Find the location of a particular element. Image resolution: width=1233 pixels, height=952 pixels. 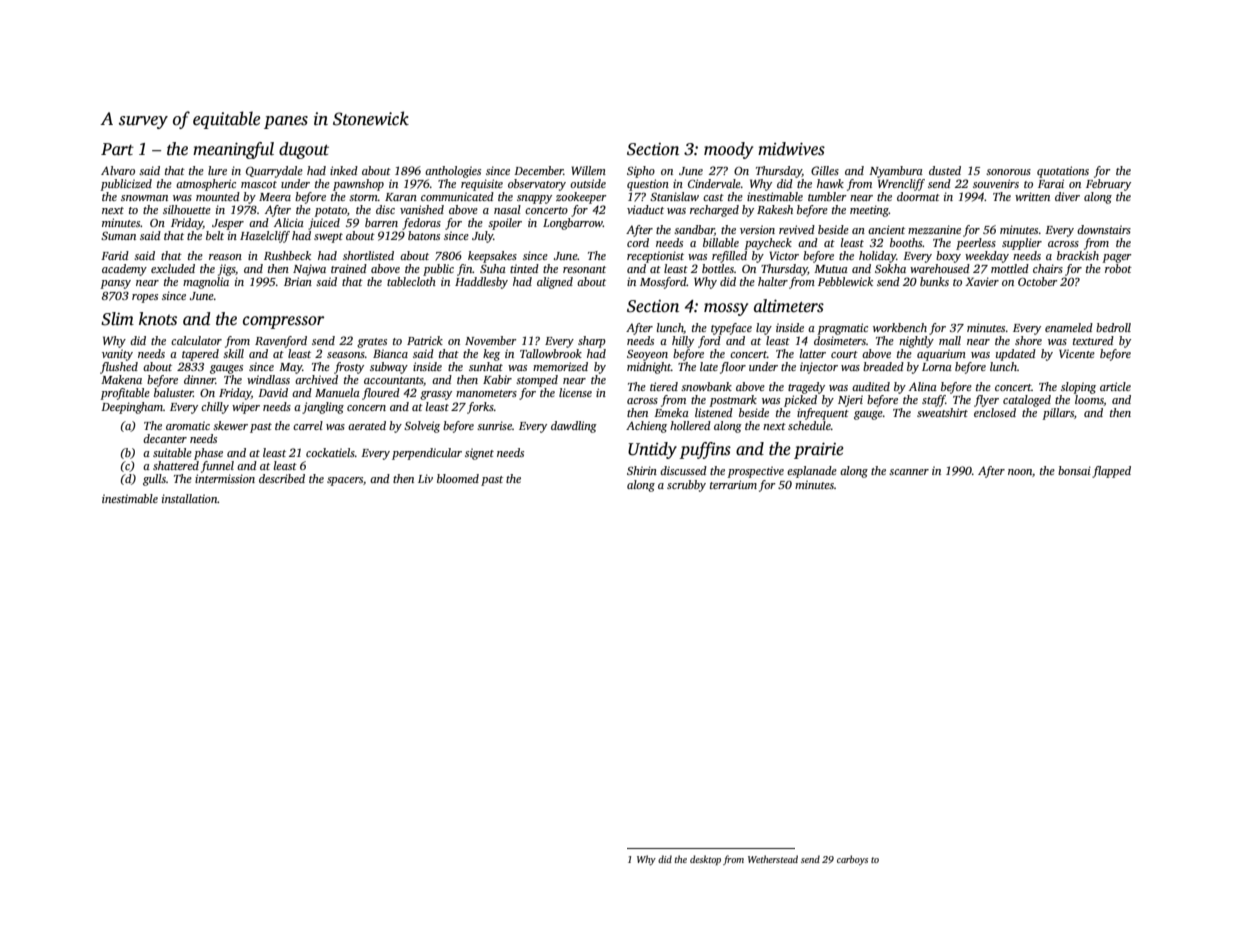

tinted is located at coordinates (524, 268).
